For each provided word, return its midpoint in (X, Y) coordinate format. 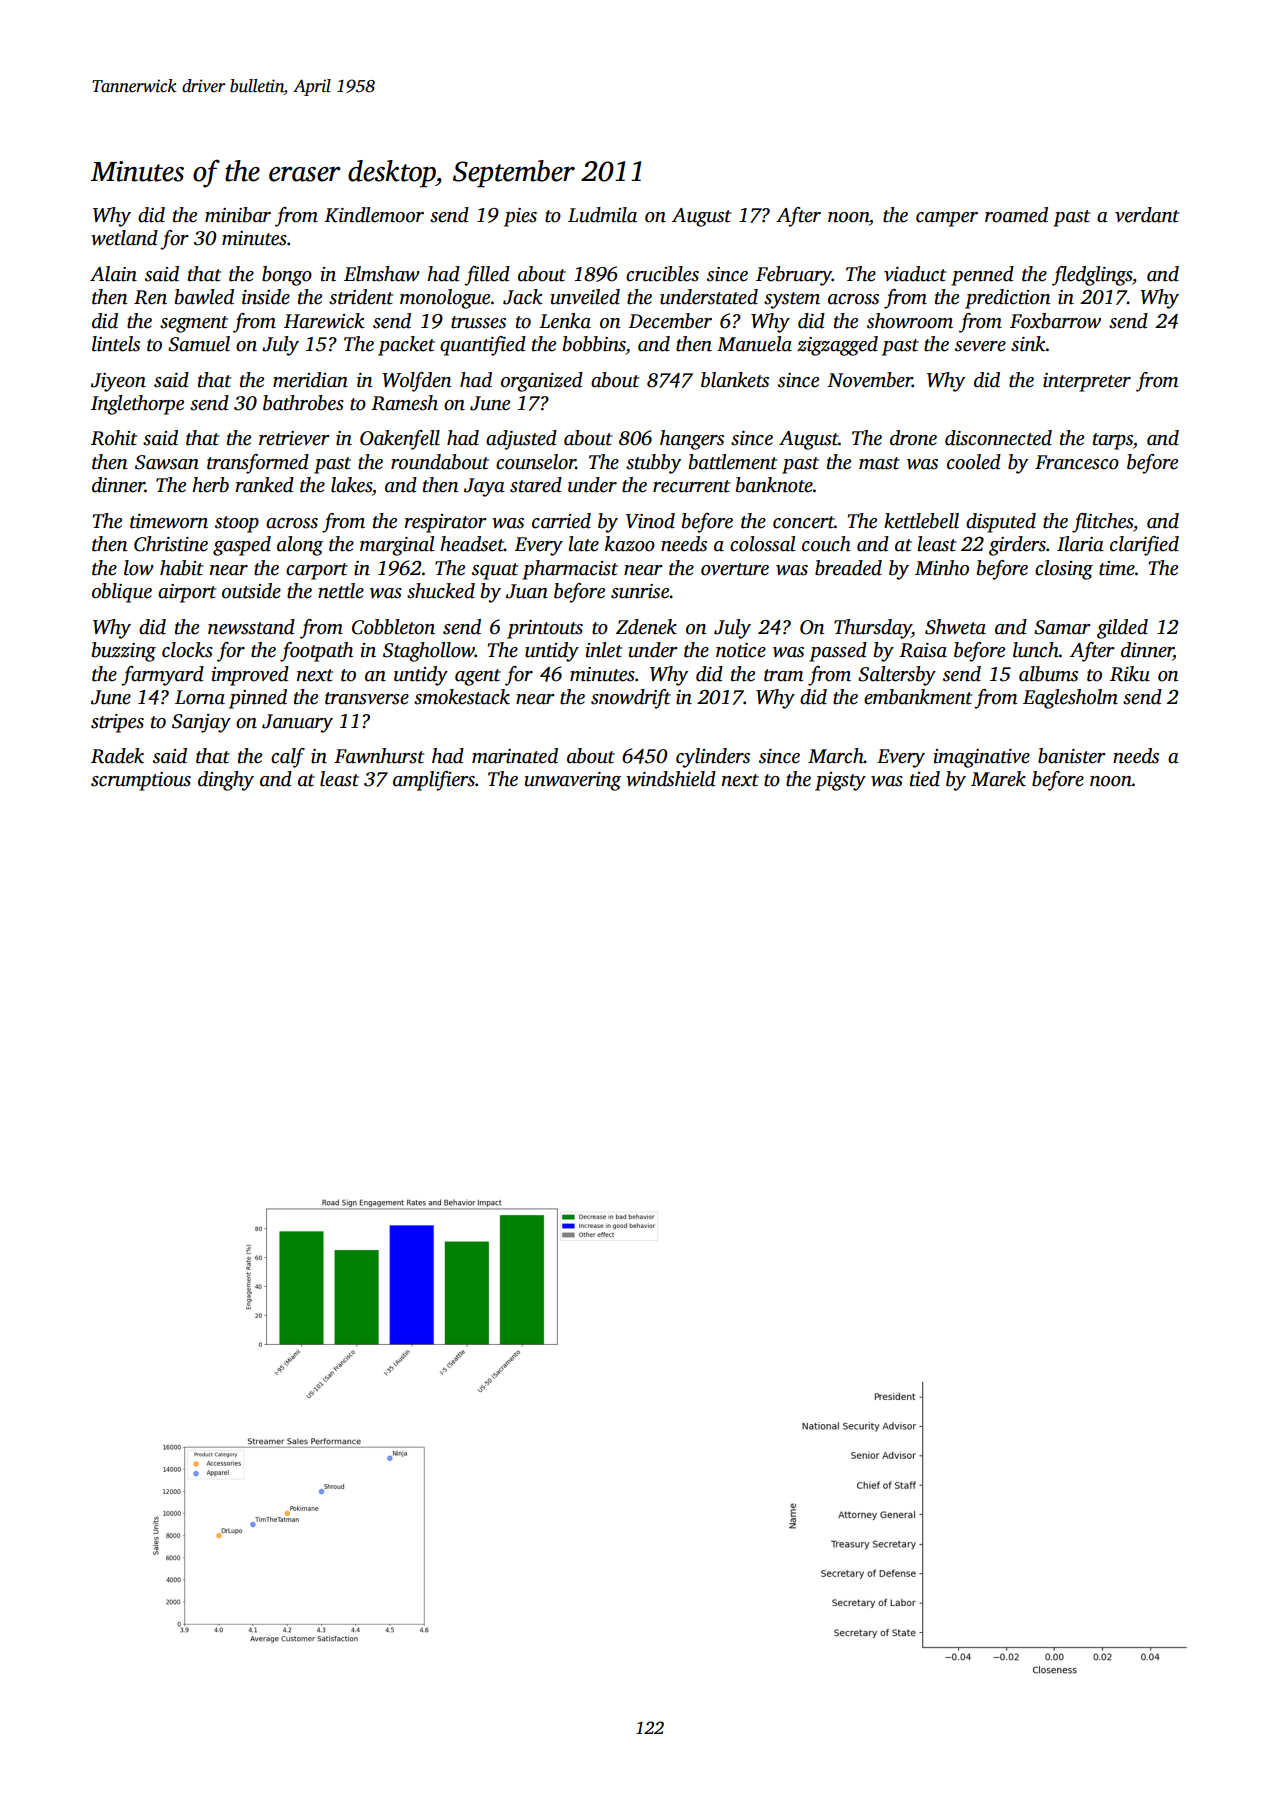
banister (1072, 756)
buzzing (124, 652)
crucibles (662, 274)
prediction (1008, 299)
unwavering (572, 781)
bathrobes (303, 403)
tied (925, 779)
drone (913, 438)
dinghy (226, 781)
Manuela (754, 344)
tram (783, 675)
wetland (124, 238)
